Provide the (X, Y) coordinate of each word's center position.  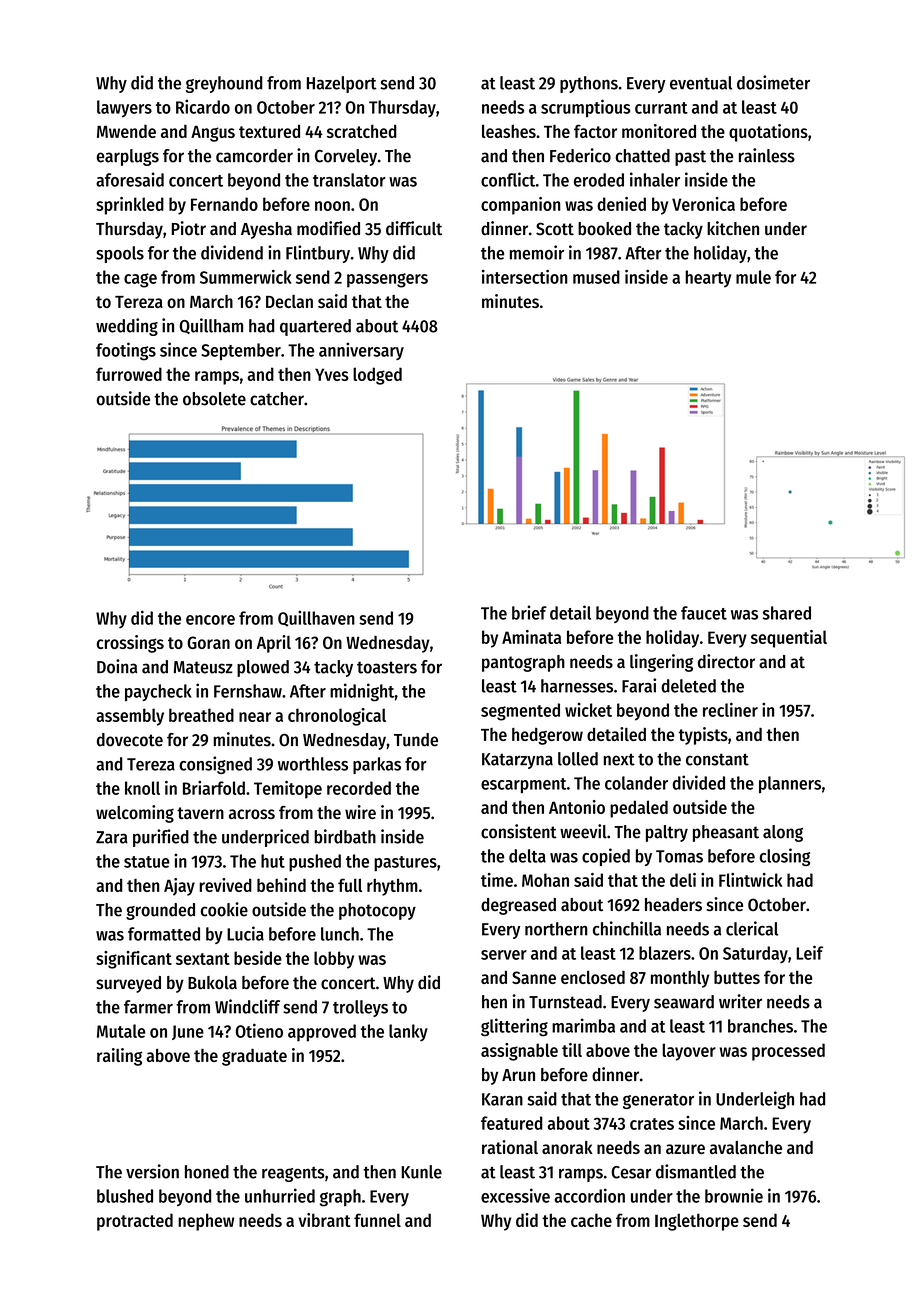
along (783, 833)
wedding (127, 327)
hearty (708, 279)
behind (281, 885)
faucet (704, 613)
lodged (377, 376)
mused (596, 277)
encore (210, 620)
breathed (201, 715)
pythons (589, 84)
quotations (768, 133)
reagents (293, 1174)
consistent (519, 831)
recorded (359, 788)
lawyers (124, 109)
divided (699, 782)
